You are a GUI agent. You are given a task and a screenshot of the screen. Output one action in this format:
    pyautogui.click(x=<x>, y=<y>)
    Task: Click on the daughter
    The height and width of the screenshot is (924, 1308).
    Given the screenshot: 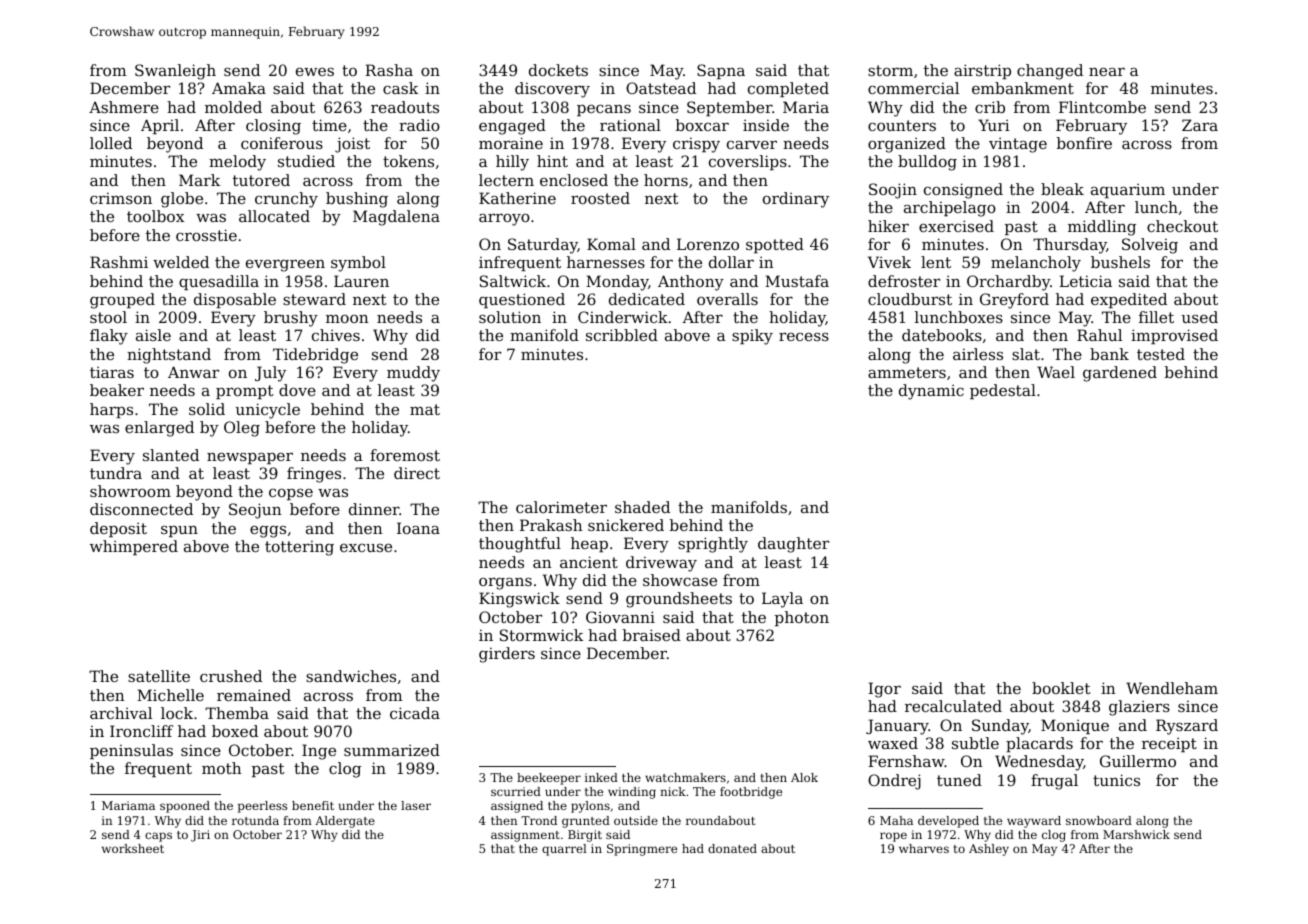 What is the action you would take?
    pyautogui.click(x=793, y=545)
